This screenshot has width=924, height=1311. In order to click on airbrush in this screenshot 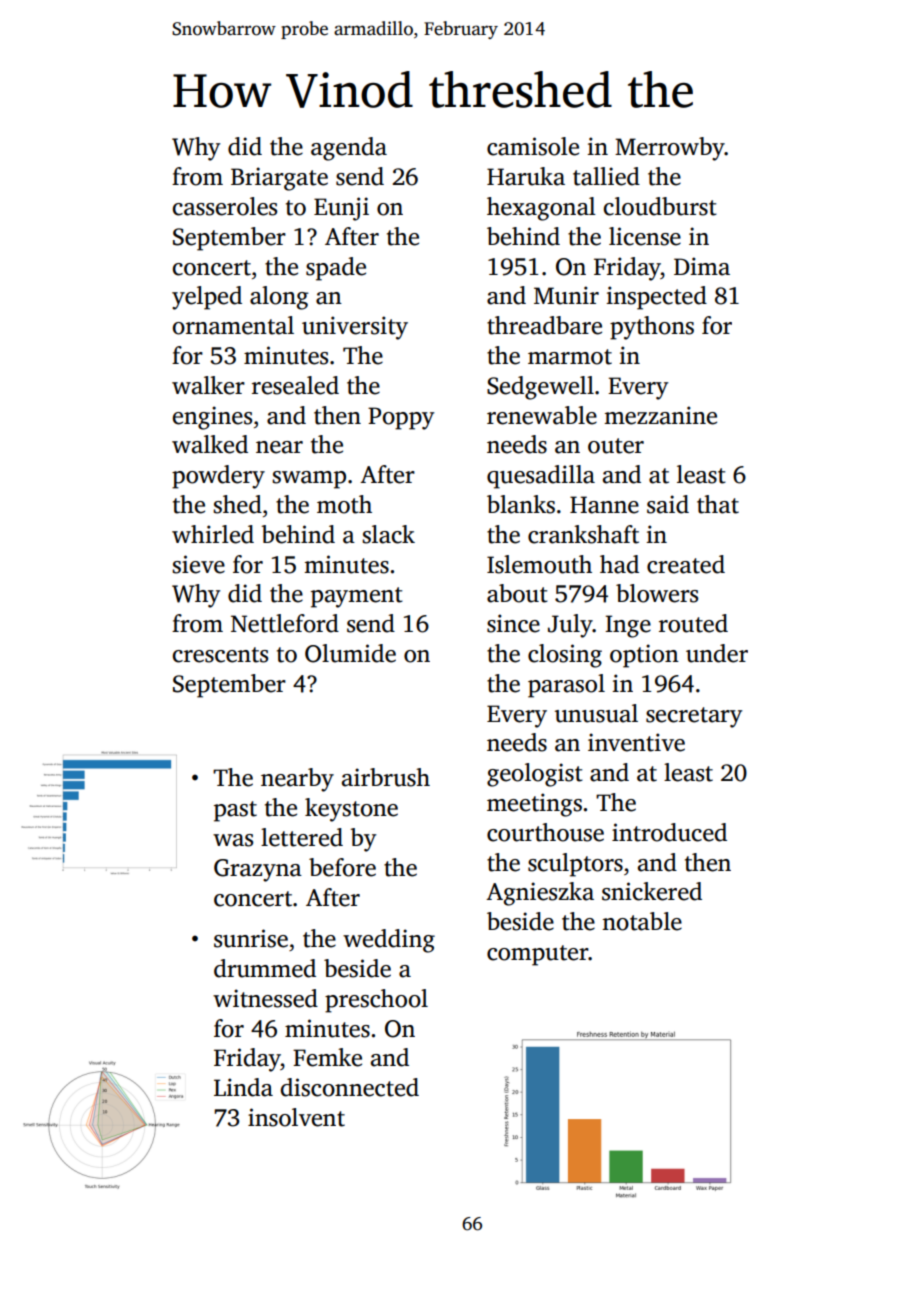, I will do `click(386, 777)`.
